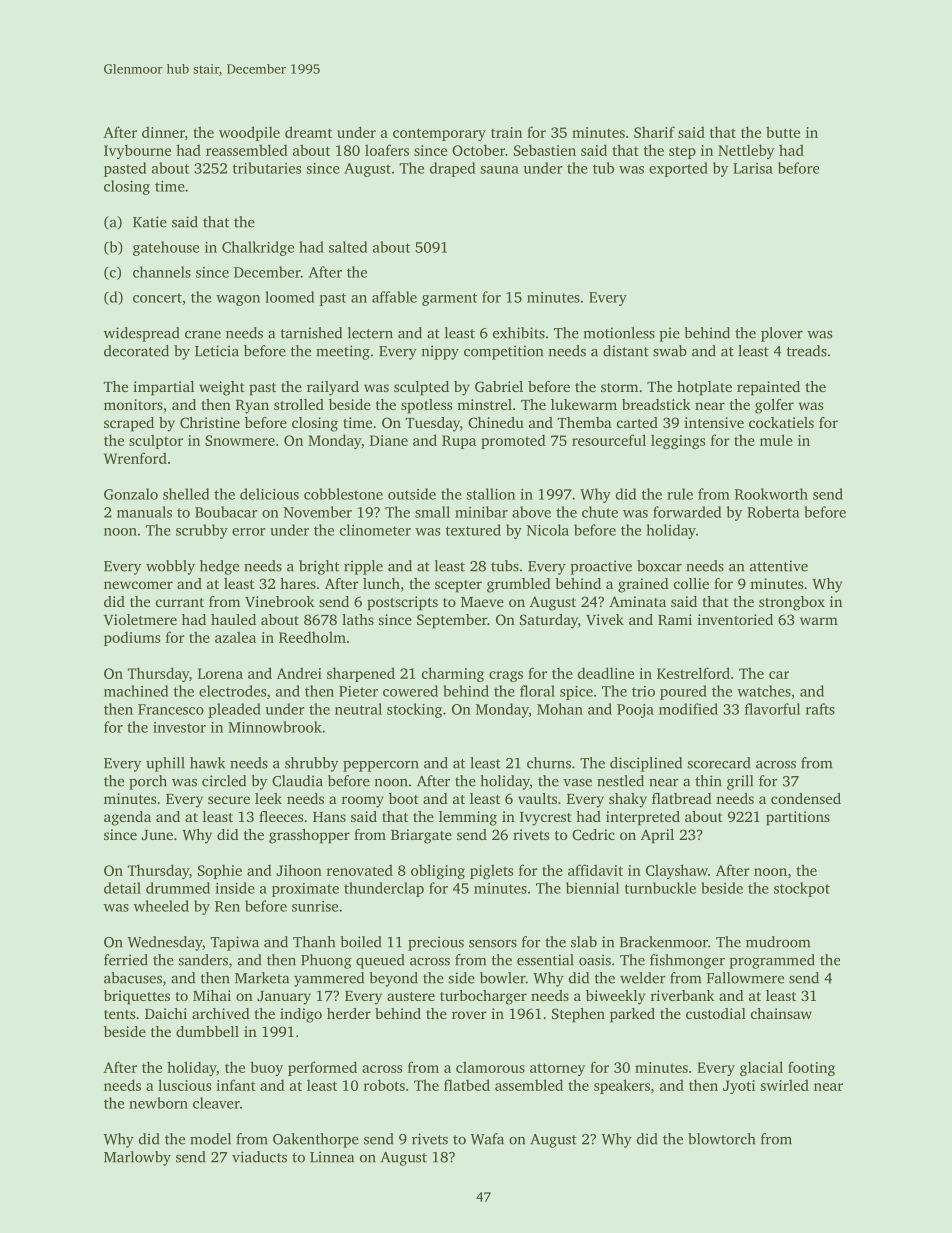  I want to click on butte, so click(783, 132).
